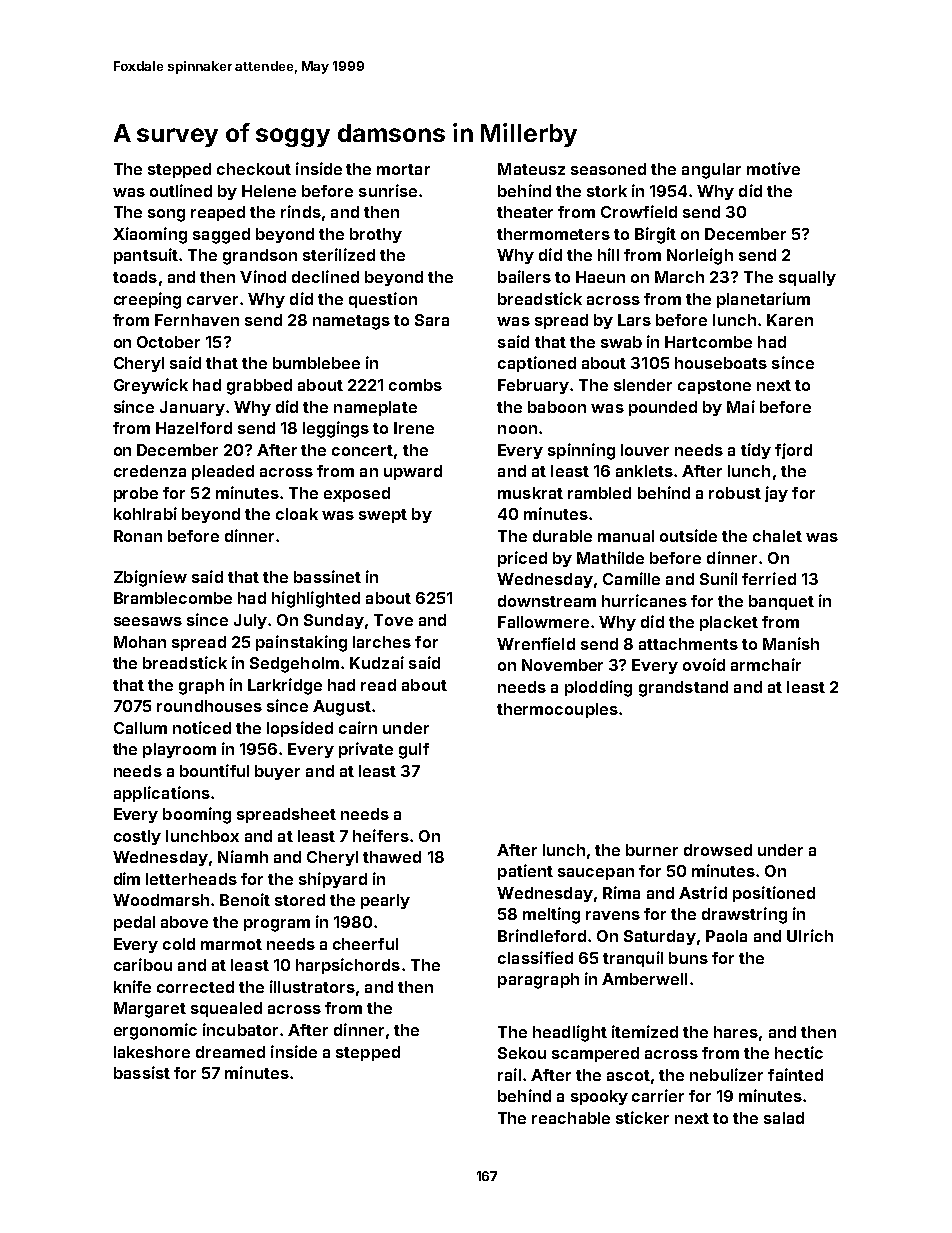 This screenshot has width=952, height=1233. What do you see at coordinates (339, 254) in the screenshot?
I see `sterilized` at bounding box center [339, 254].
